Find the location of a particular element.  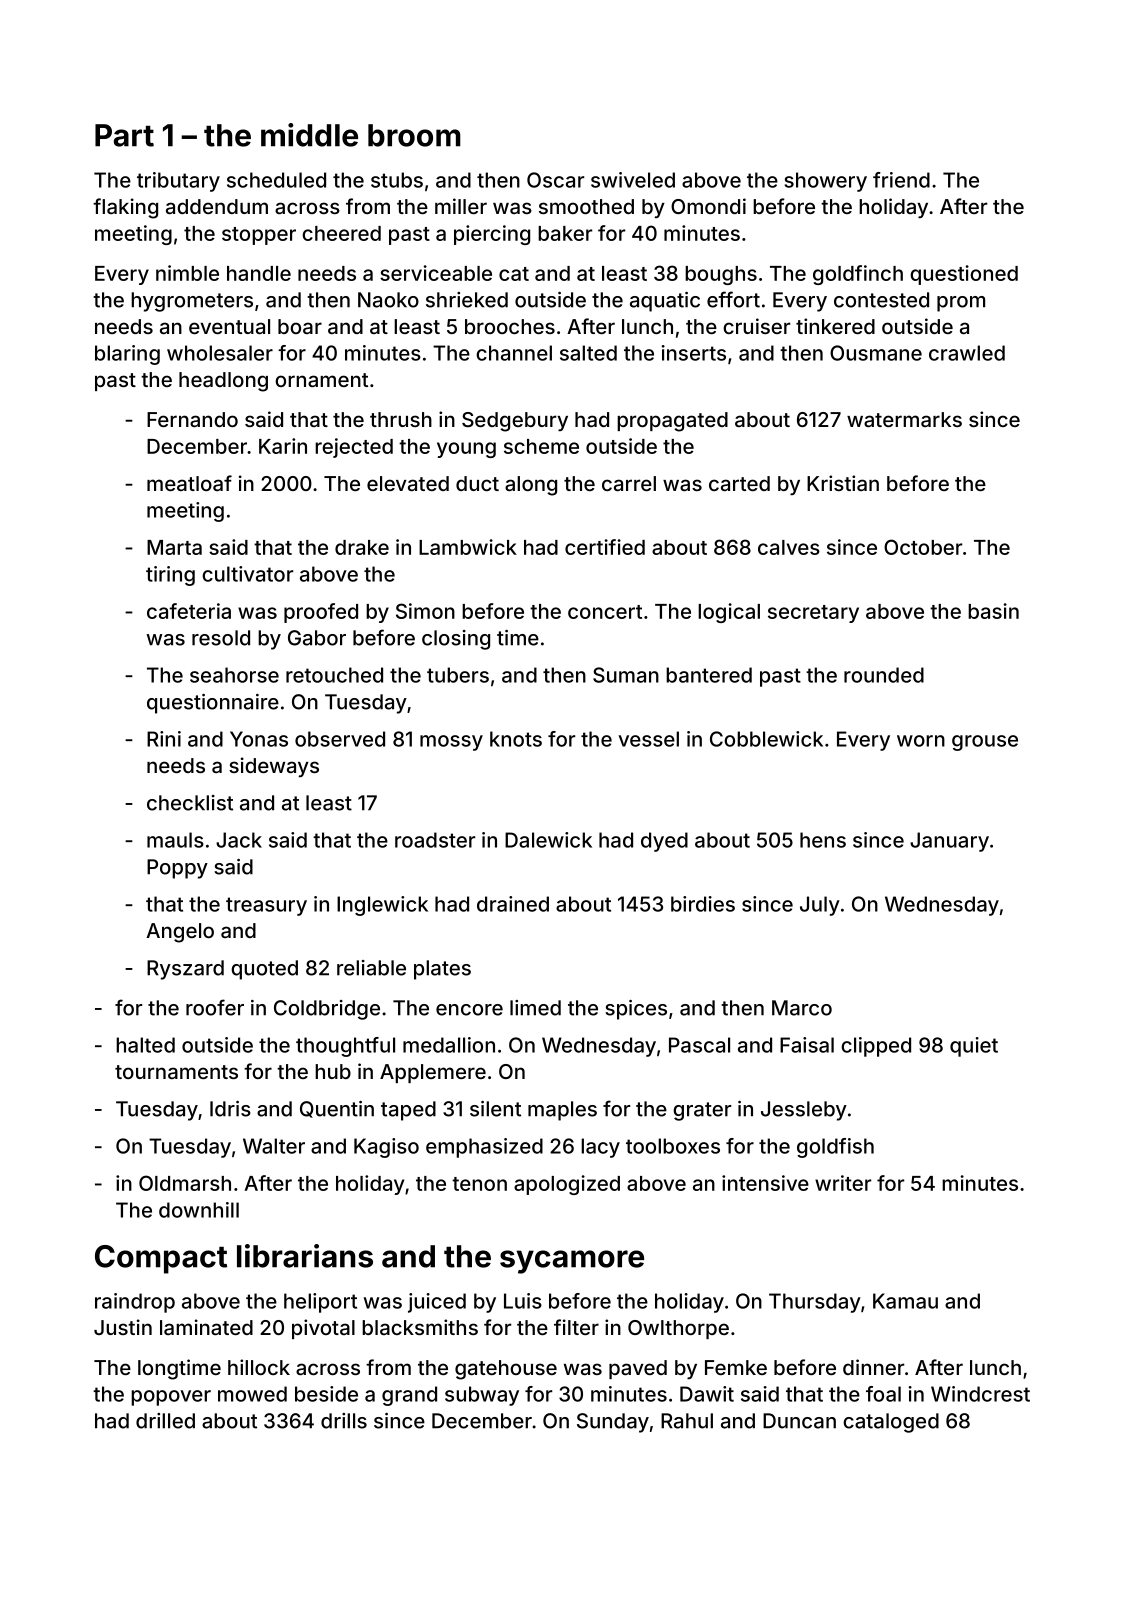

plates is located at coordinates (442, 970).
